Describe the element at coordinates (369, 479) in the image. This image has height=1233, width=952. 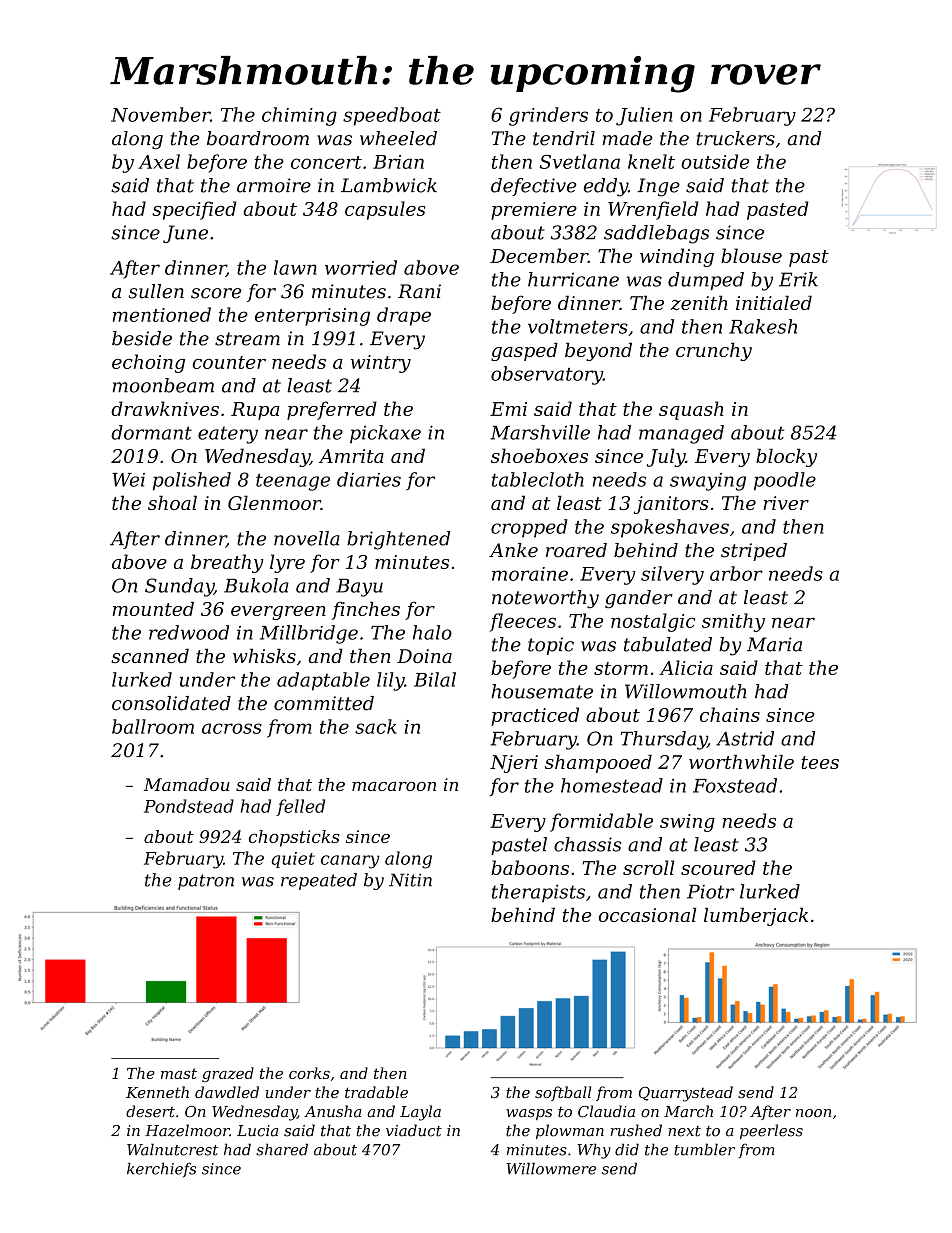
I see `diaries` at that location.
